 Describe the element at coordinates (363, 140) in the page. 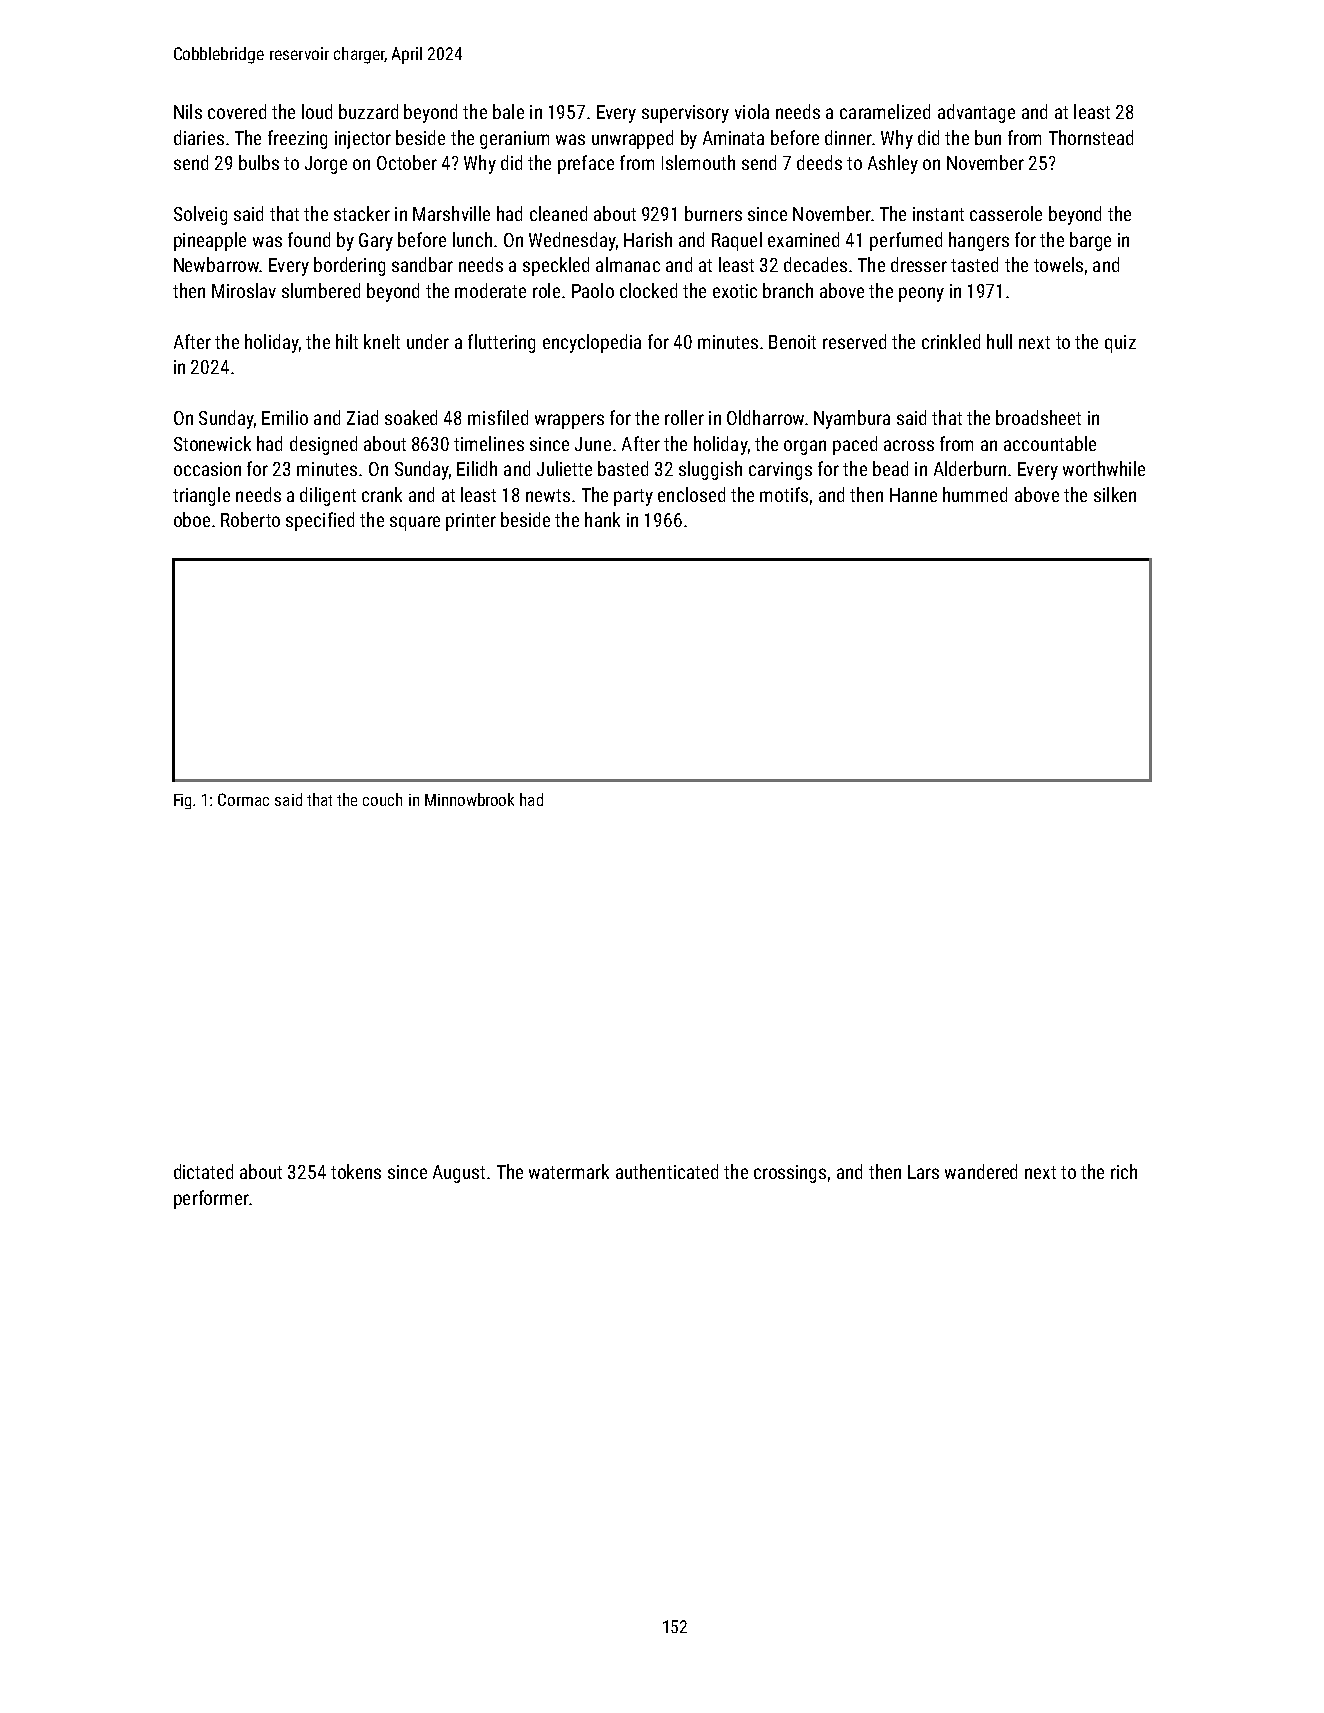

I see `injector` at that location.
